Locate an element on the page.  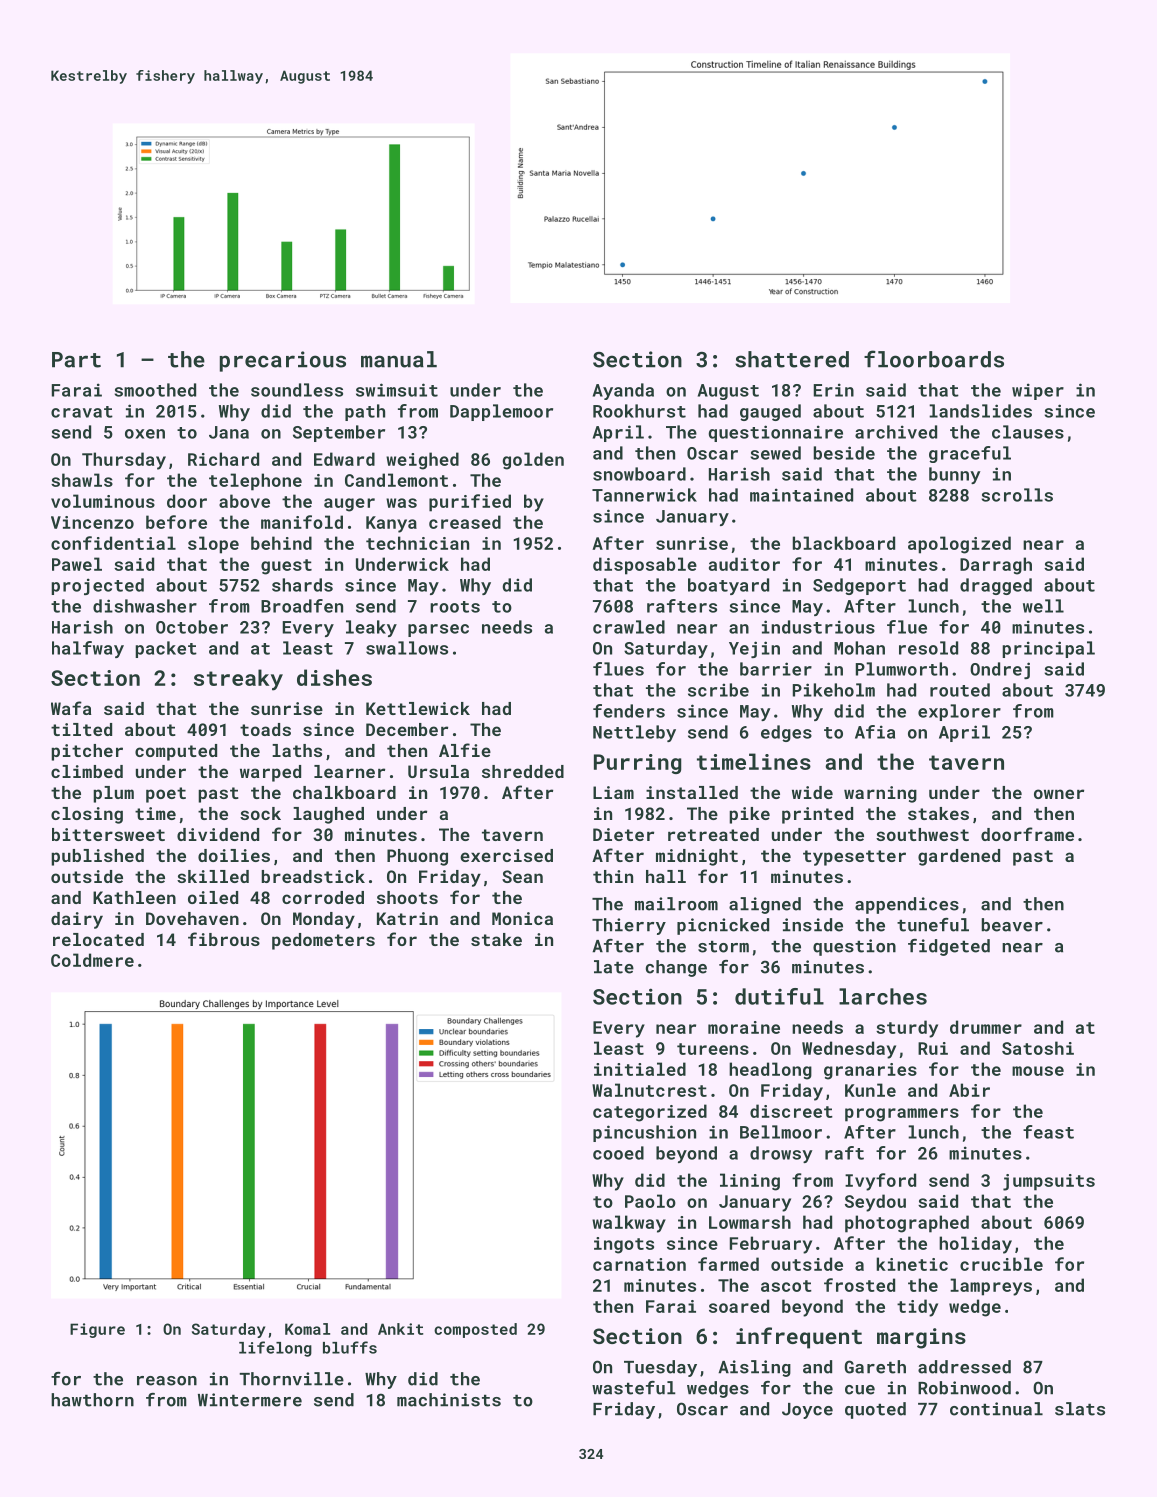
wiper is located at coordinates (1038, 391).
